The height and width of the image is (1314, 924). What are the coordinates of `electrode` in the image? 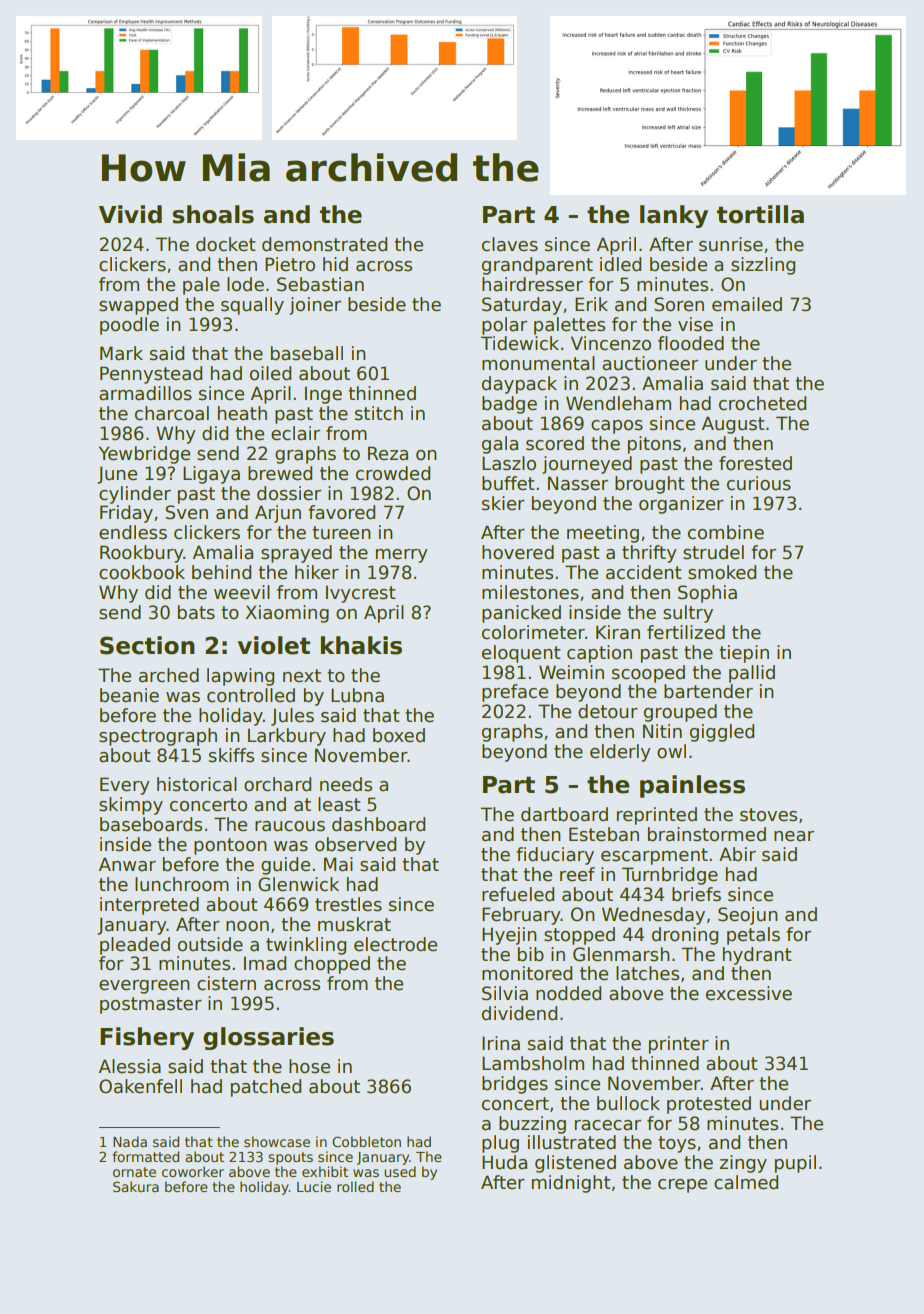 It's located at (395, 944).
